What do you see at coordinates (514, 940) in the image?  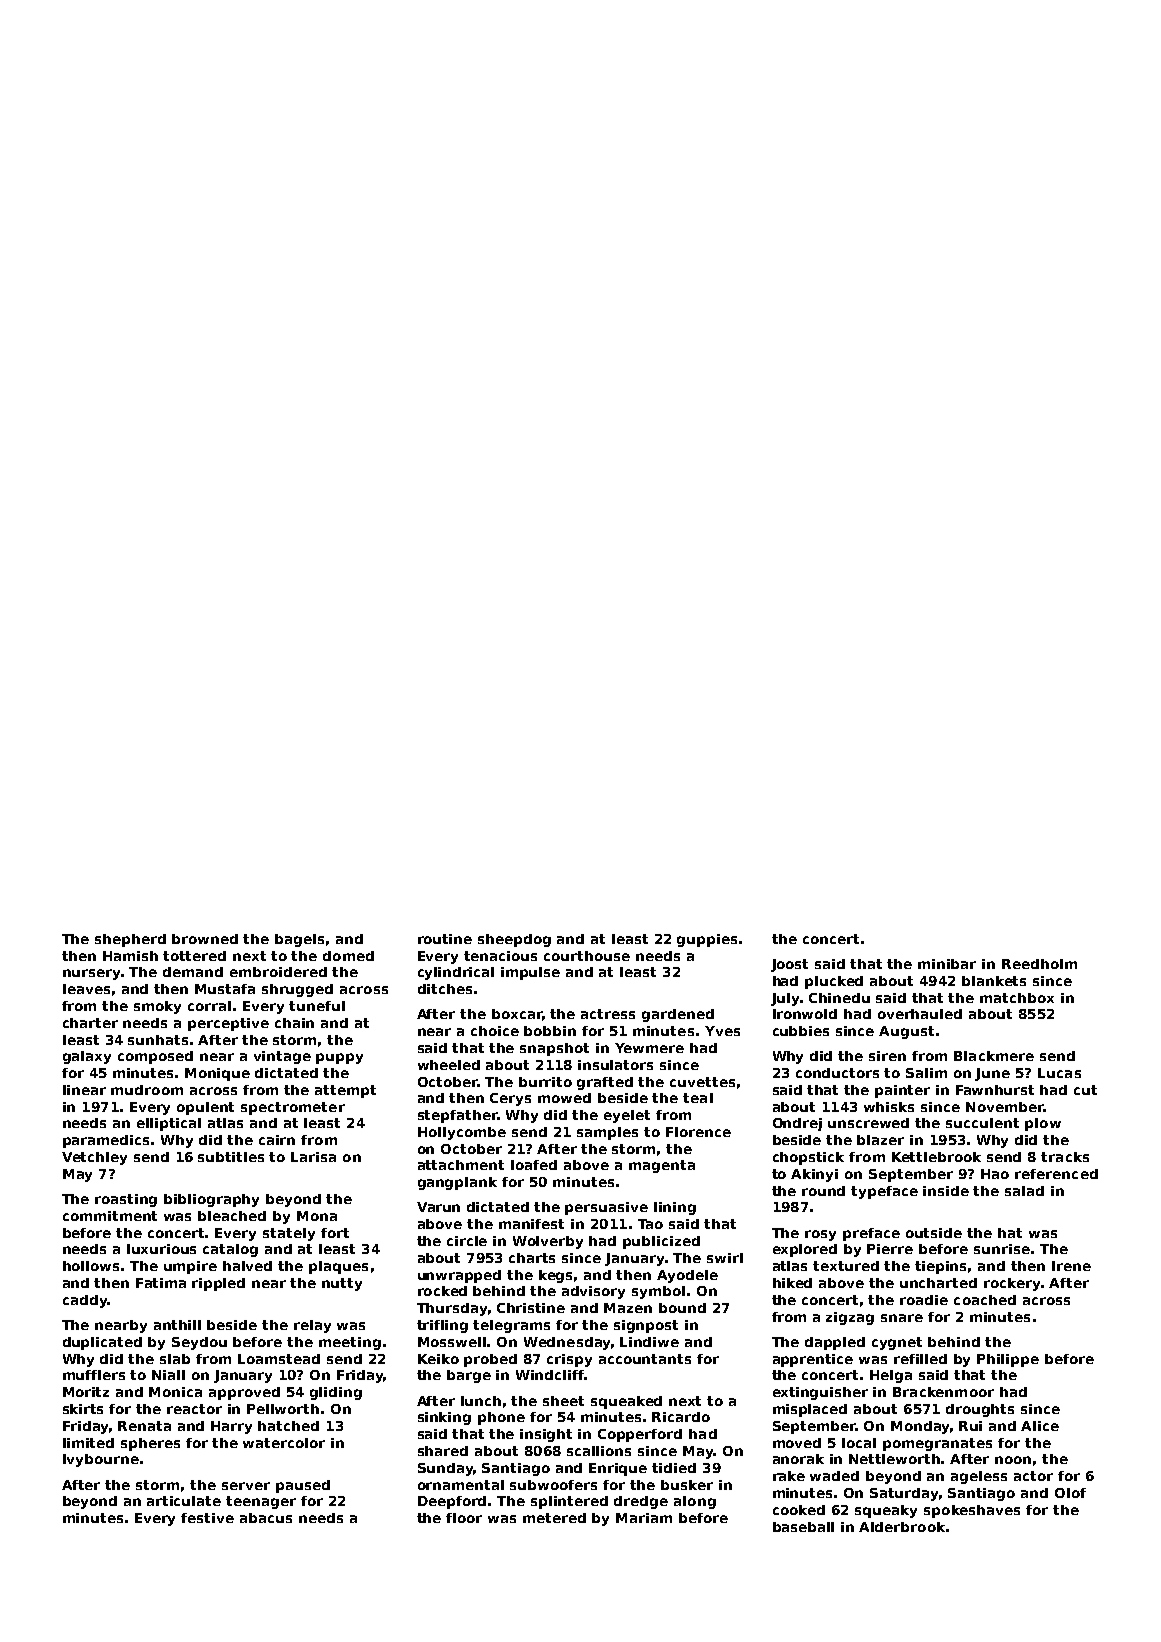 I see `sheepdog` at bounding box center [514, 940].
